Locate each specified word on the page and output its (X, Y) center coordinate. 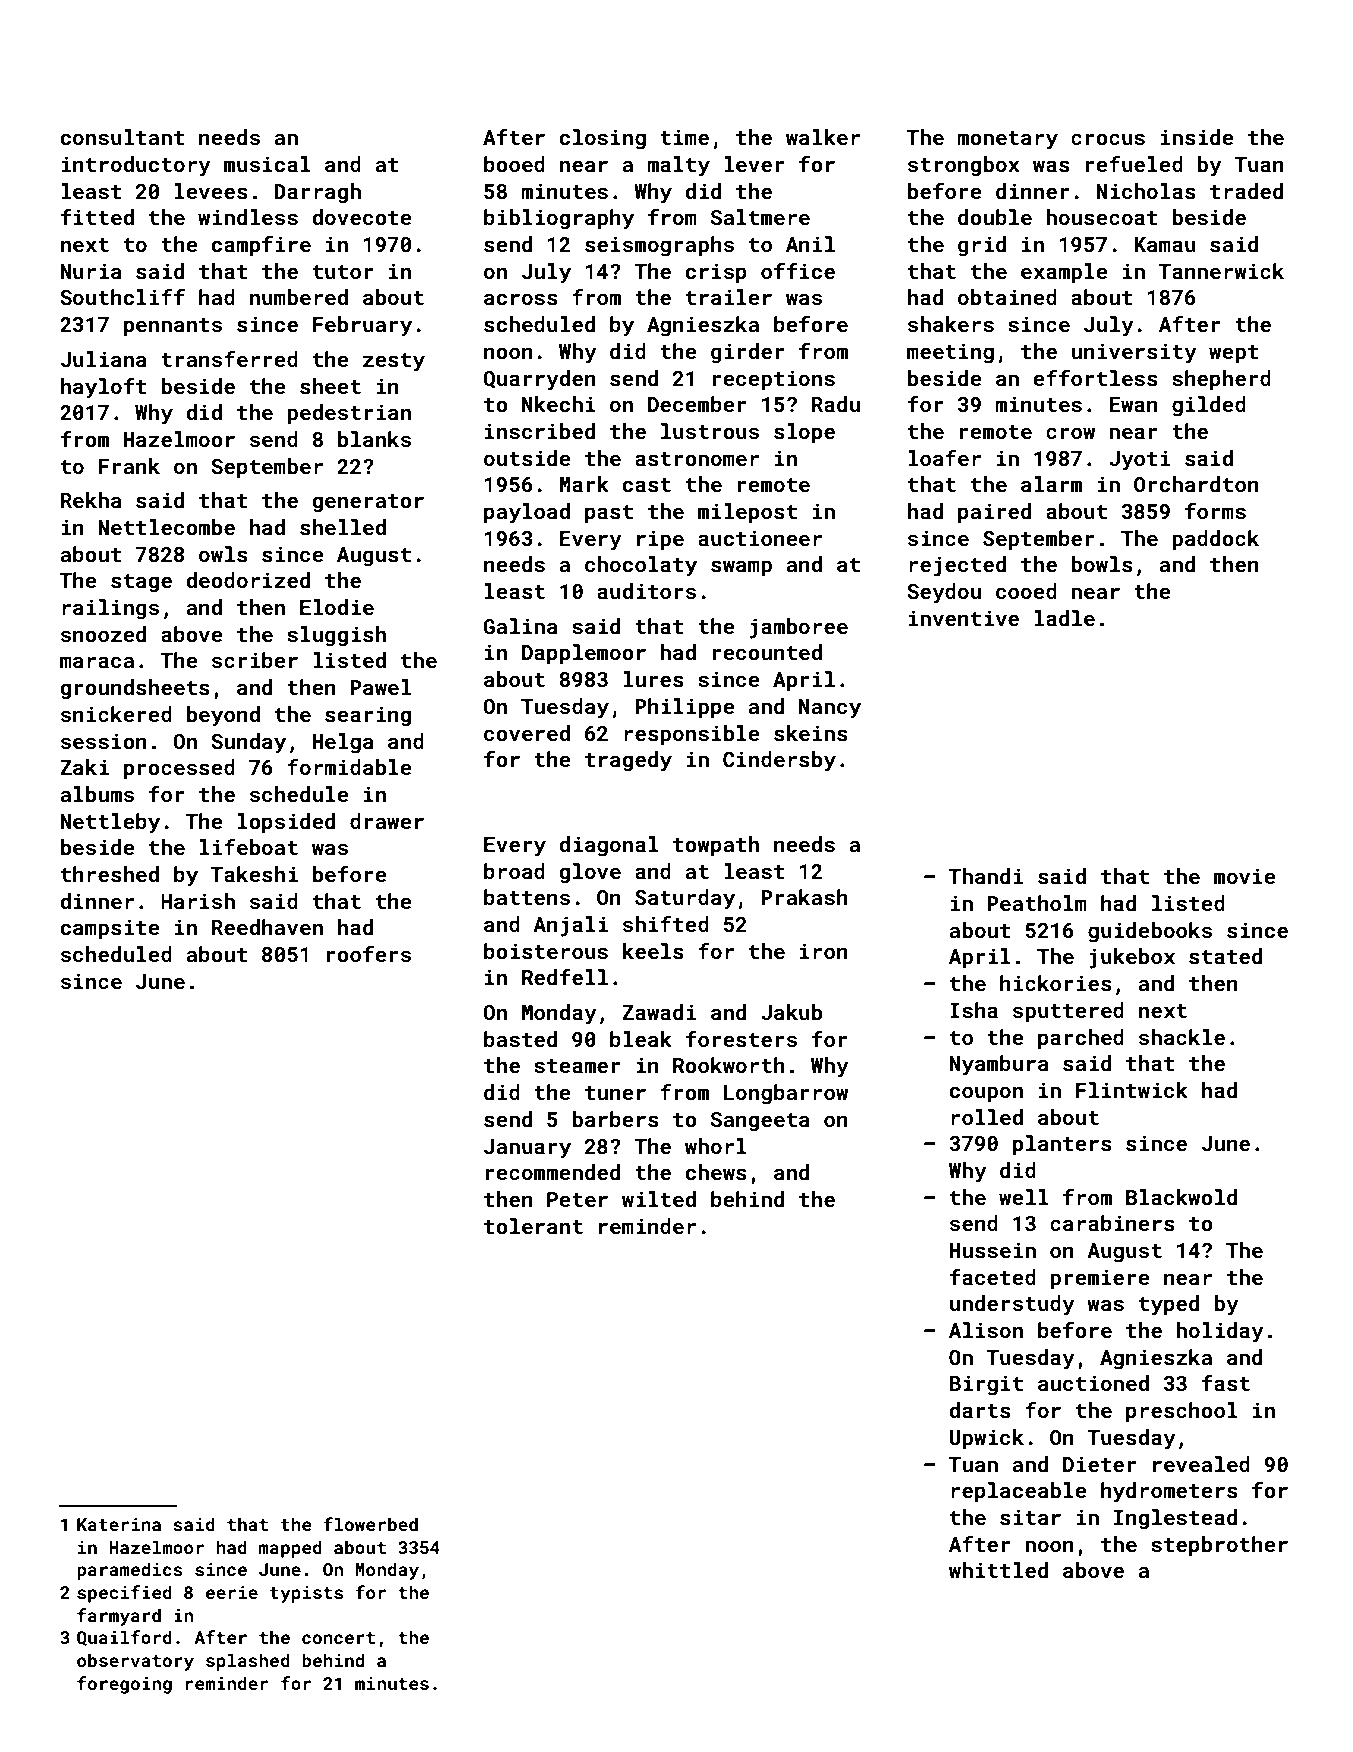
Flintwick (1132, 1090)
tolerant (533, 1226)
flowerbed (370, 1524)
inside (1197, 137)
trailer (729, 297)
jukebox (1132, 958)
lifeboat (249, 847)
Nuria (91, 271)
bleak (641, 1039)
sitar (1030, 1517)
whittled (998, 1570)
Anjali (570, 926)
